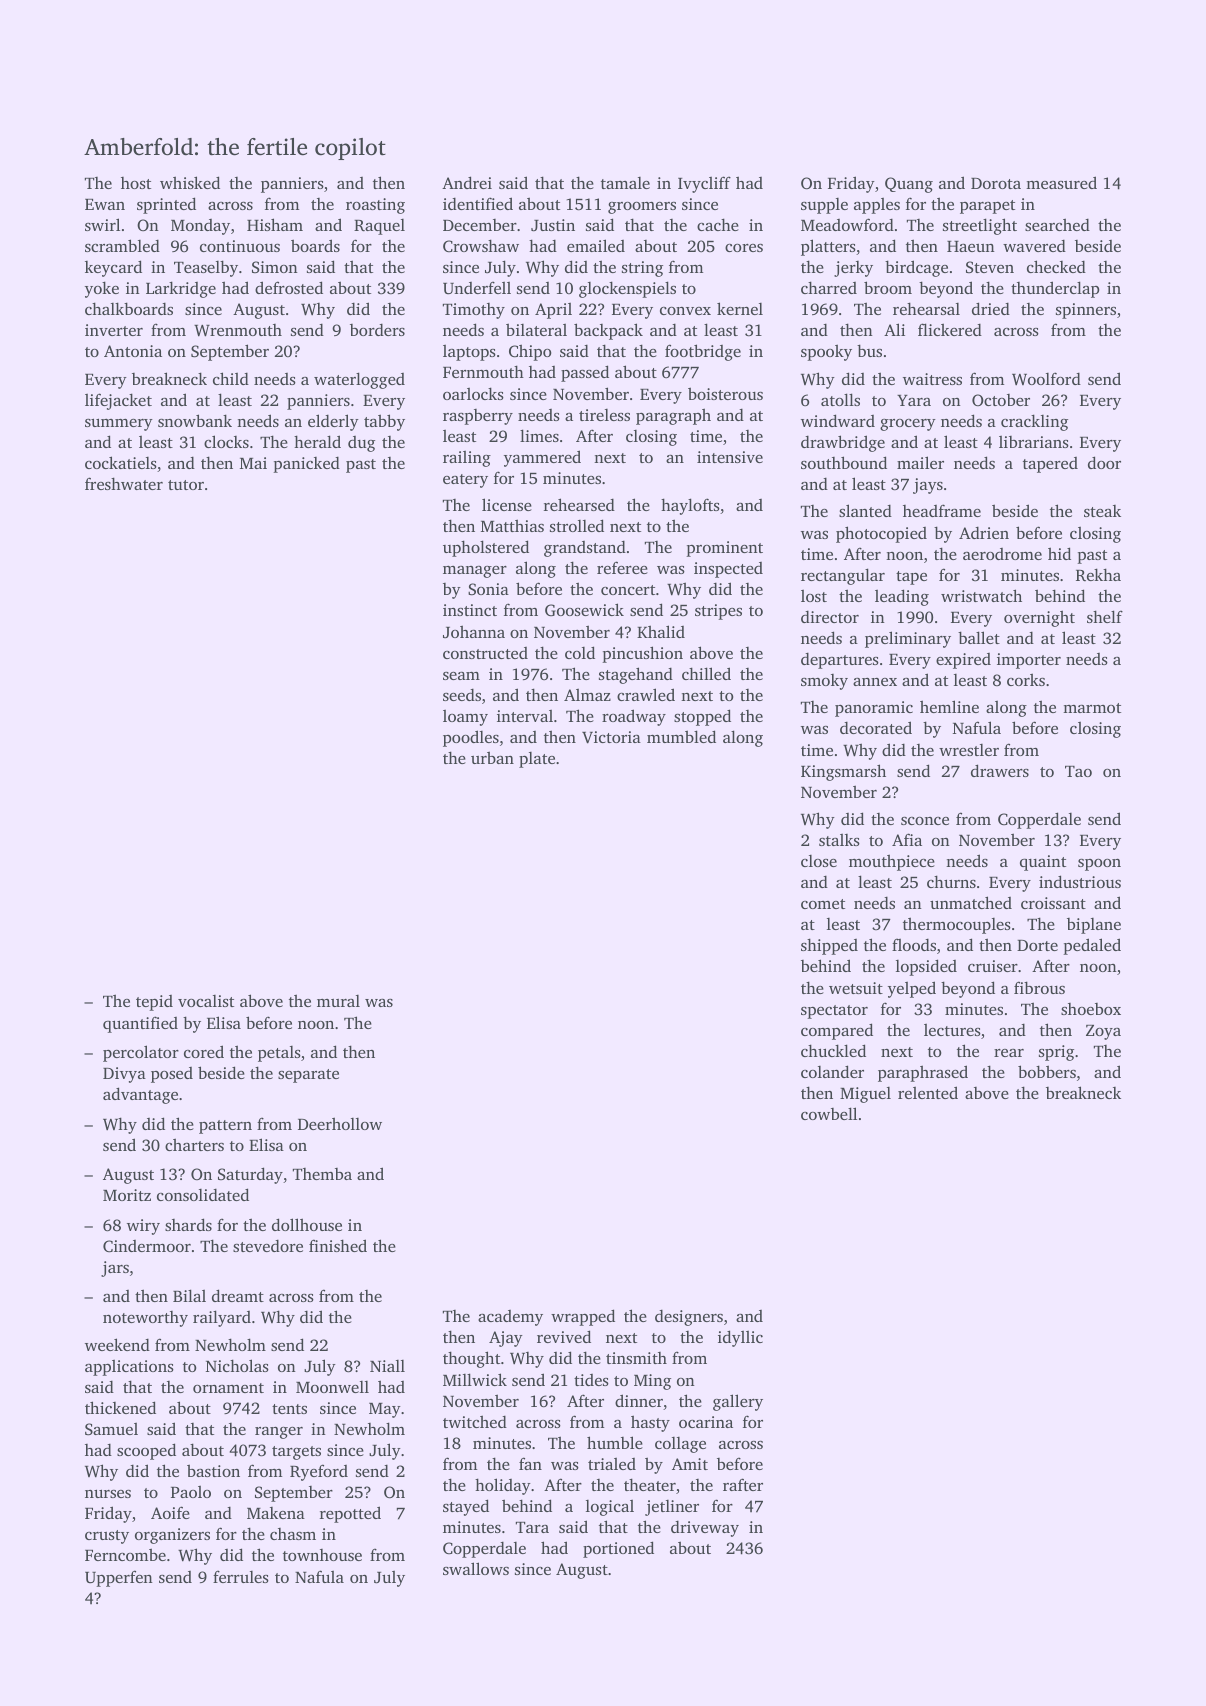 Image resolution: width=1206 pixels, height=1706 pixels. What do you see at coordinates (909, 185) in the screenshot?
I see `Quang` at bounding box center [909, 185].
